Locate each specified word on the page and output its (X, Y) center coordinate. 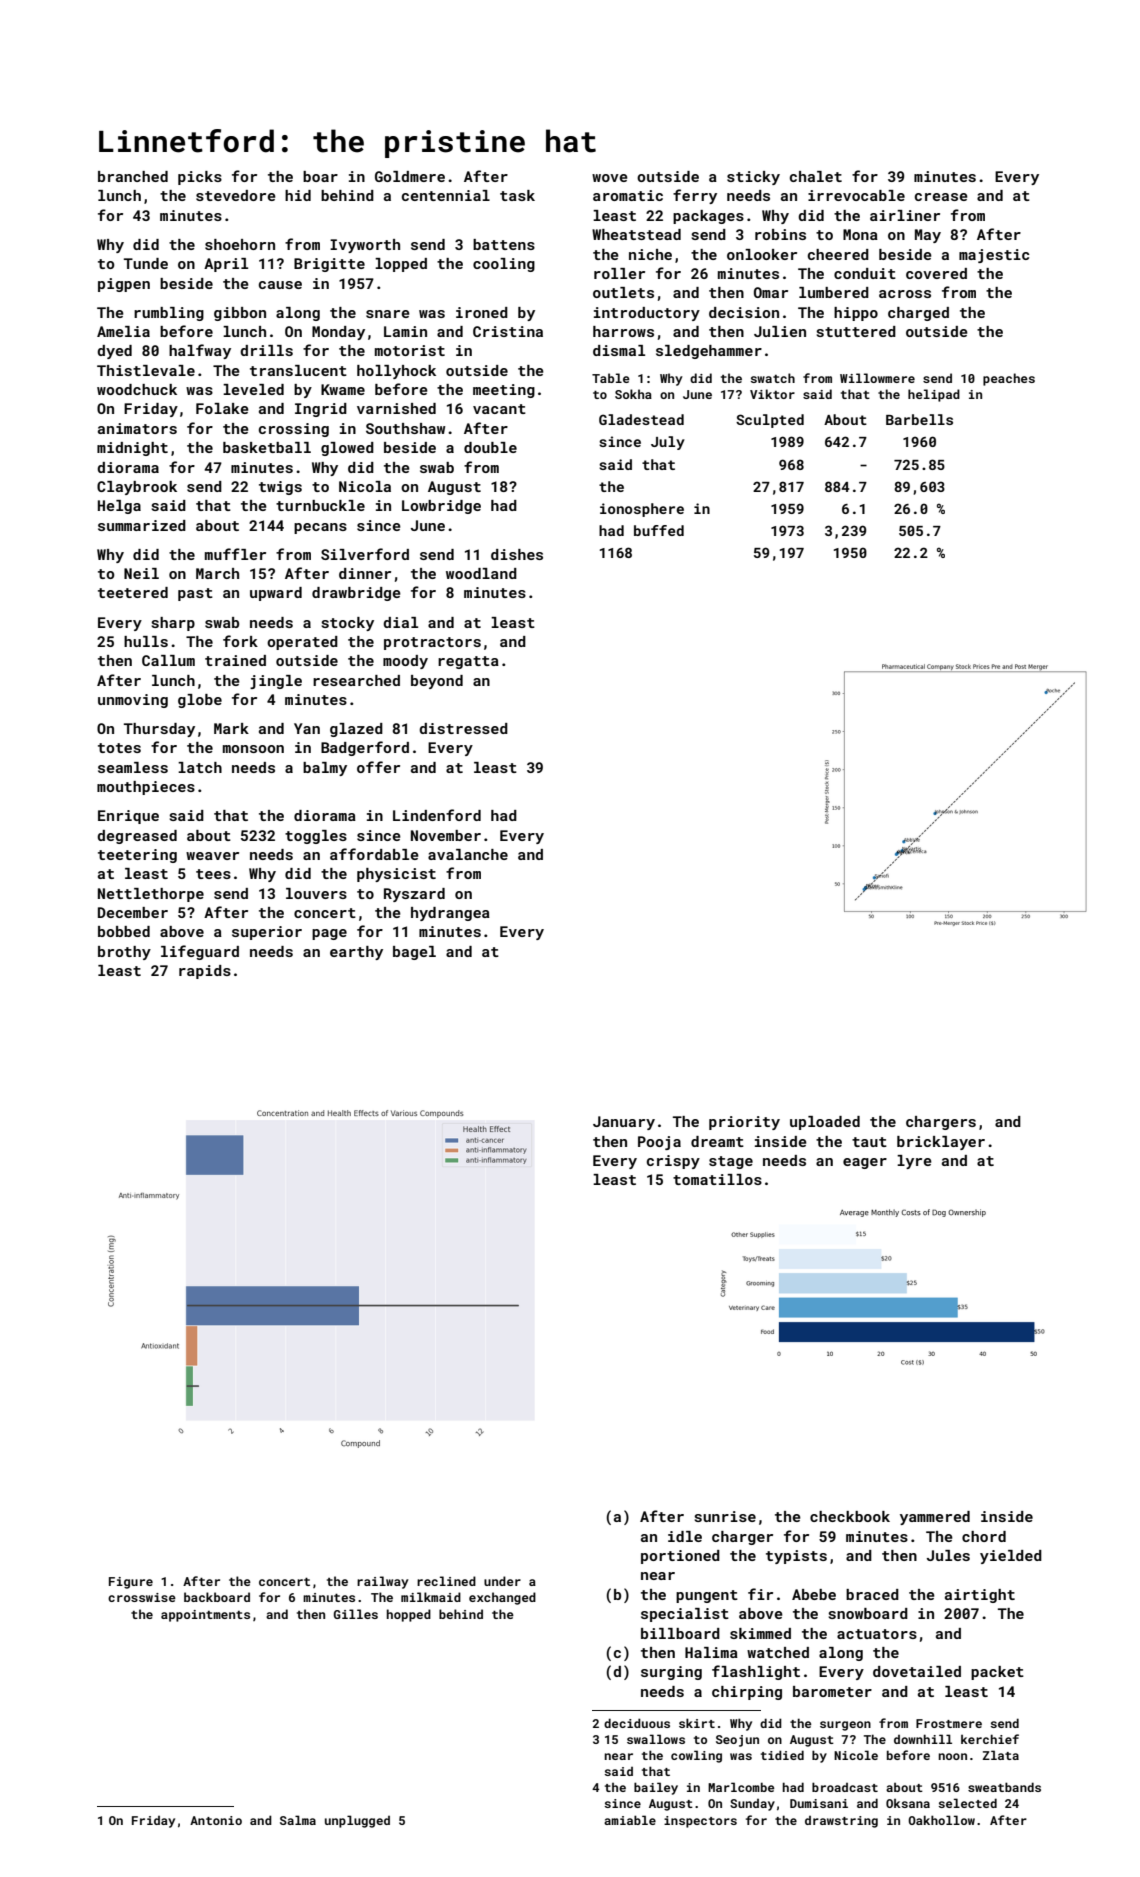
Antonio (216, 1820)
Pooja (659, 1143)
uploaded (825, 1123)
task (517, 195)
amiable (630, 1820)
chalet (816, 176)
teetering (137, 856)
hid (298, 195)
